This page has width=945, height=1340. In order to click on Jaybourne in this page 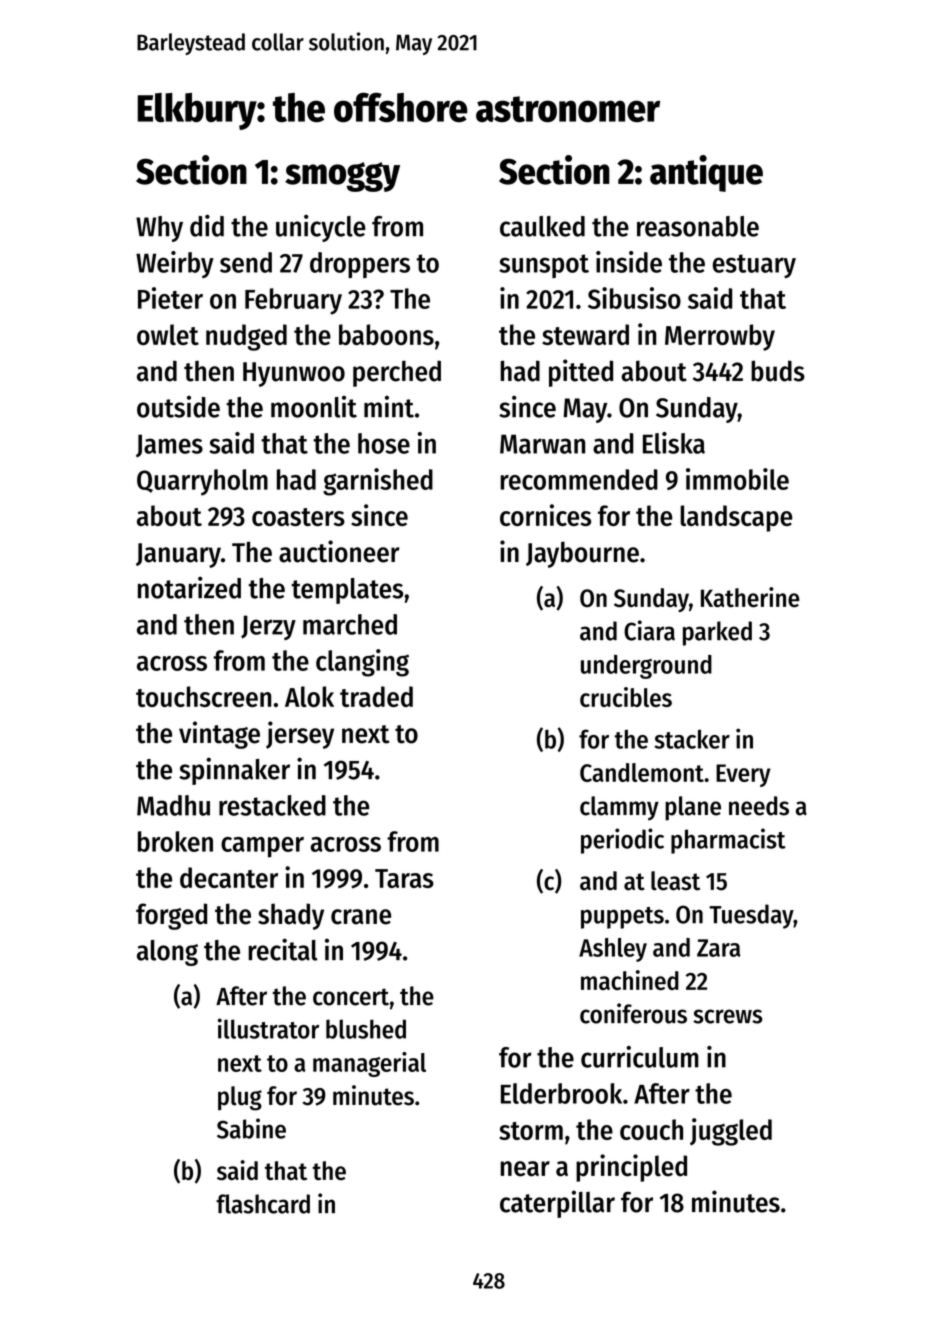, I will do `click(582, 554)`.
